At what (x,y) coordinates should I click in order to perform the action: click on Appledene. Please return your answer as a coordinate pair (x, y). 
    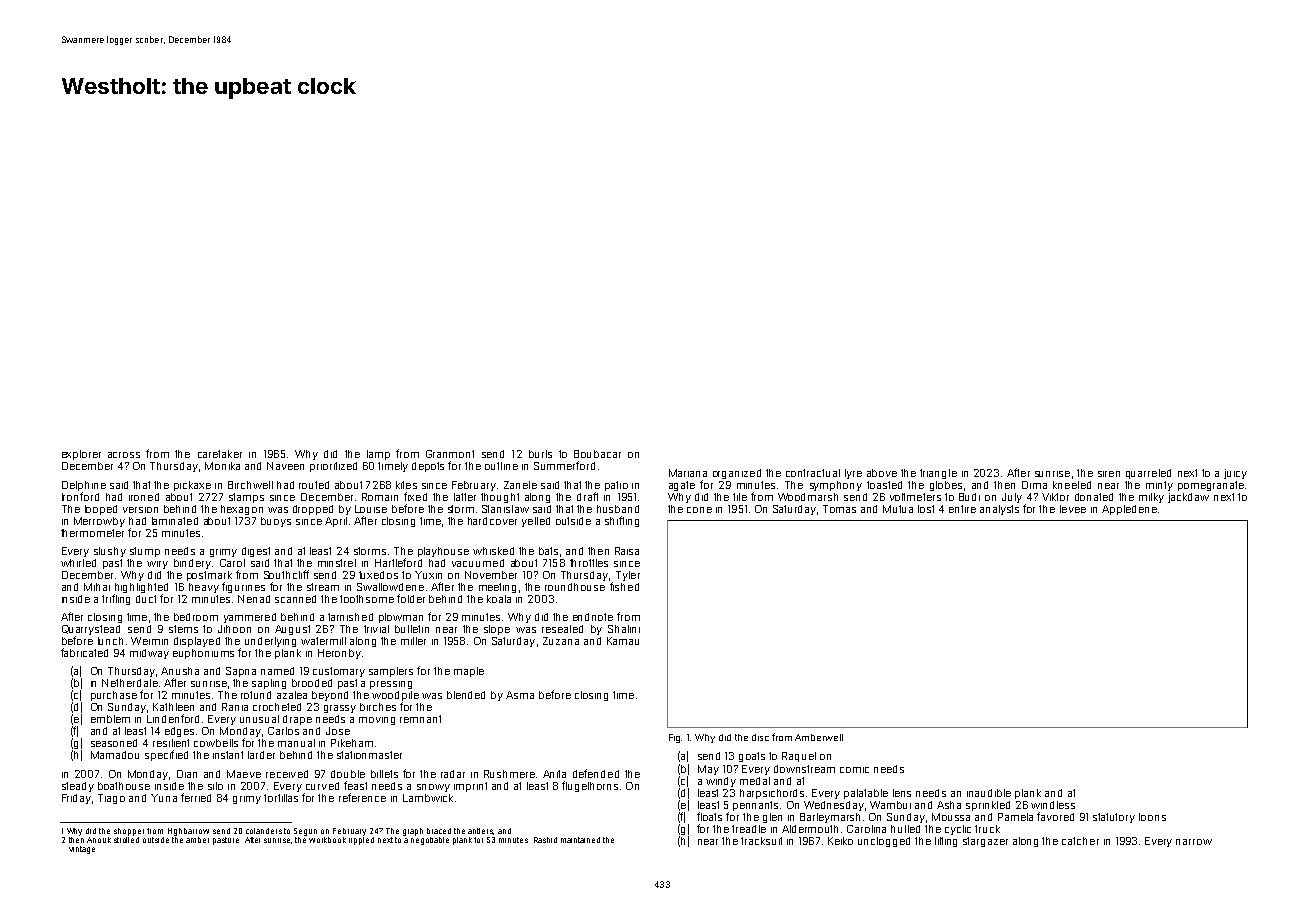
    Looking at the image, I should click on (1129, 510).
